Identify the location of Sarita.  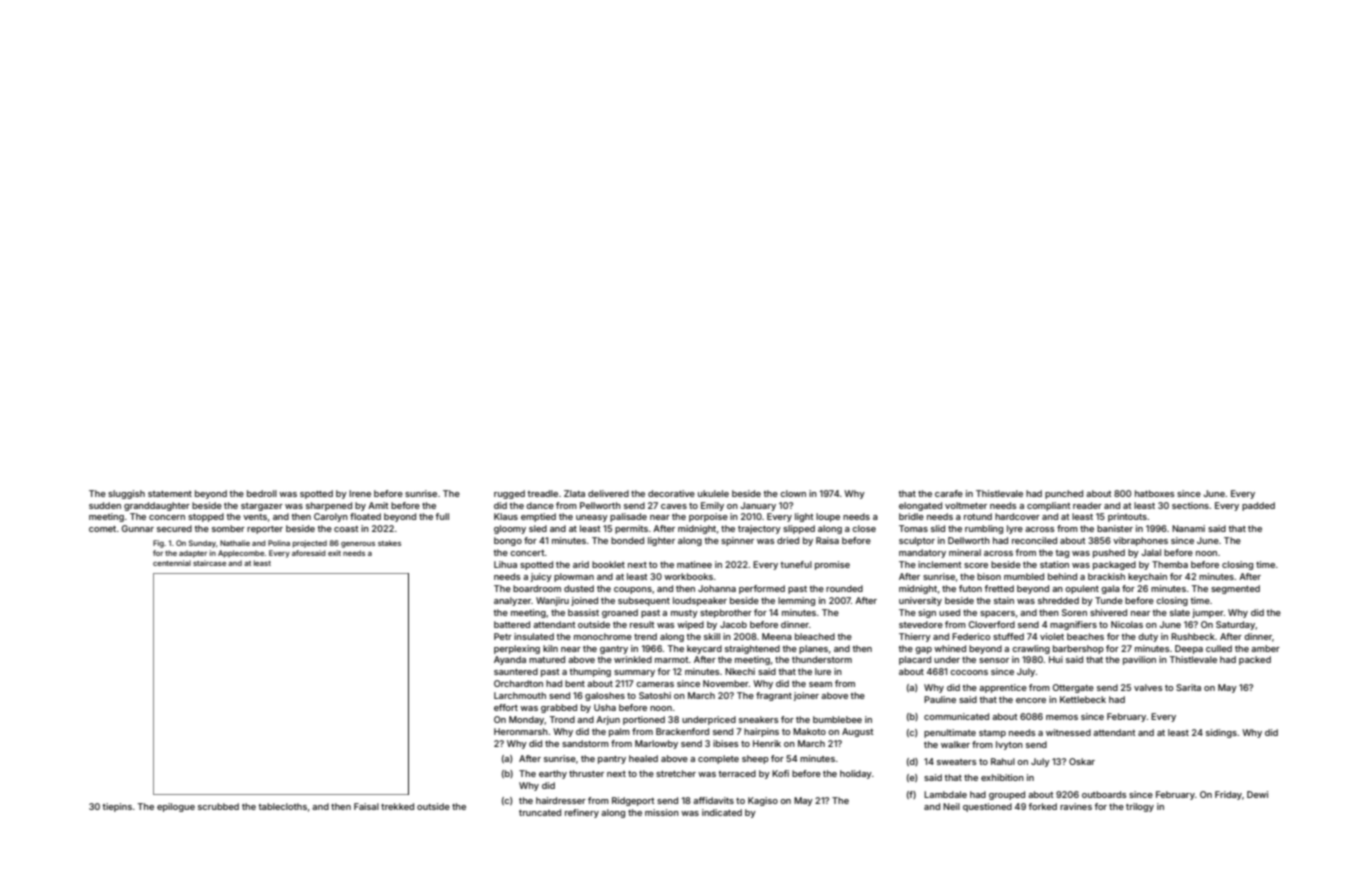
(1188, 687).
